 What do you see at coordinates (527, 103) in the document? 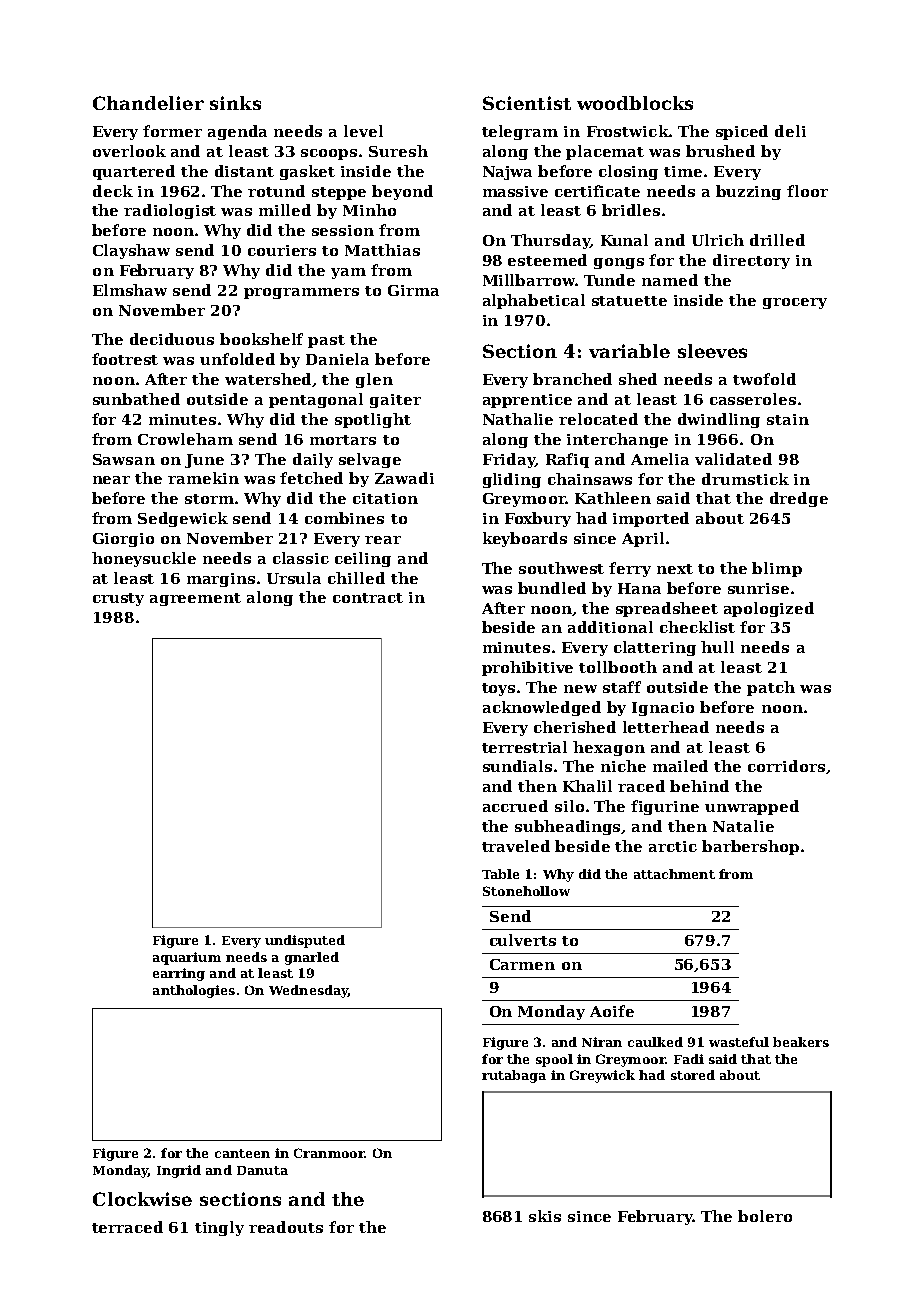
I see `Scientist` at bounding box center [527, 103].
